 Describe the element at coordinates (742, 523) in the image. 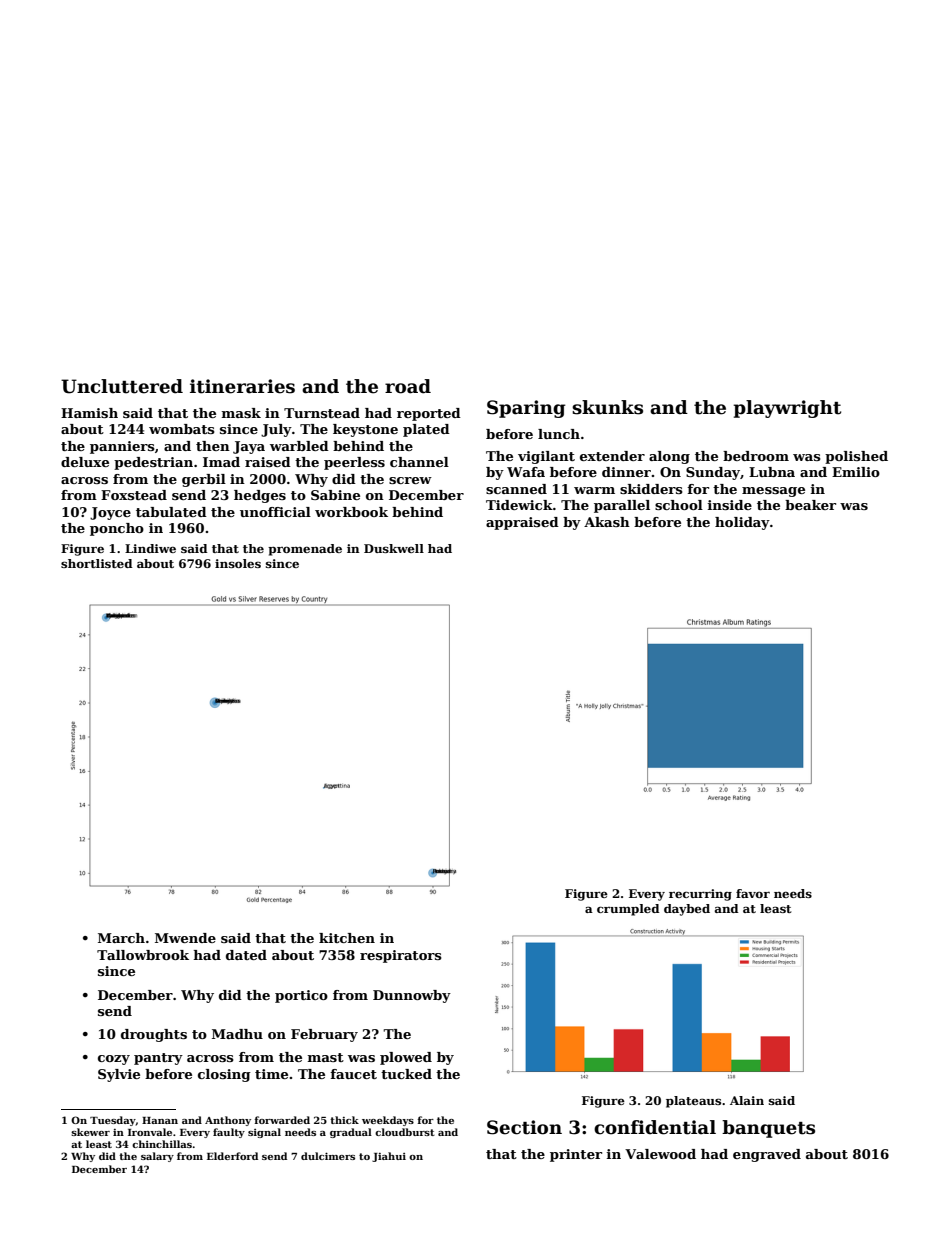

I see `holiday` at that location.
